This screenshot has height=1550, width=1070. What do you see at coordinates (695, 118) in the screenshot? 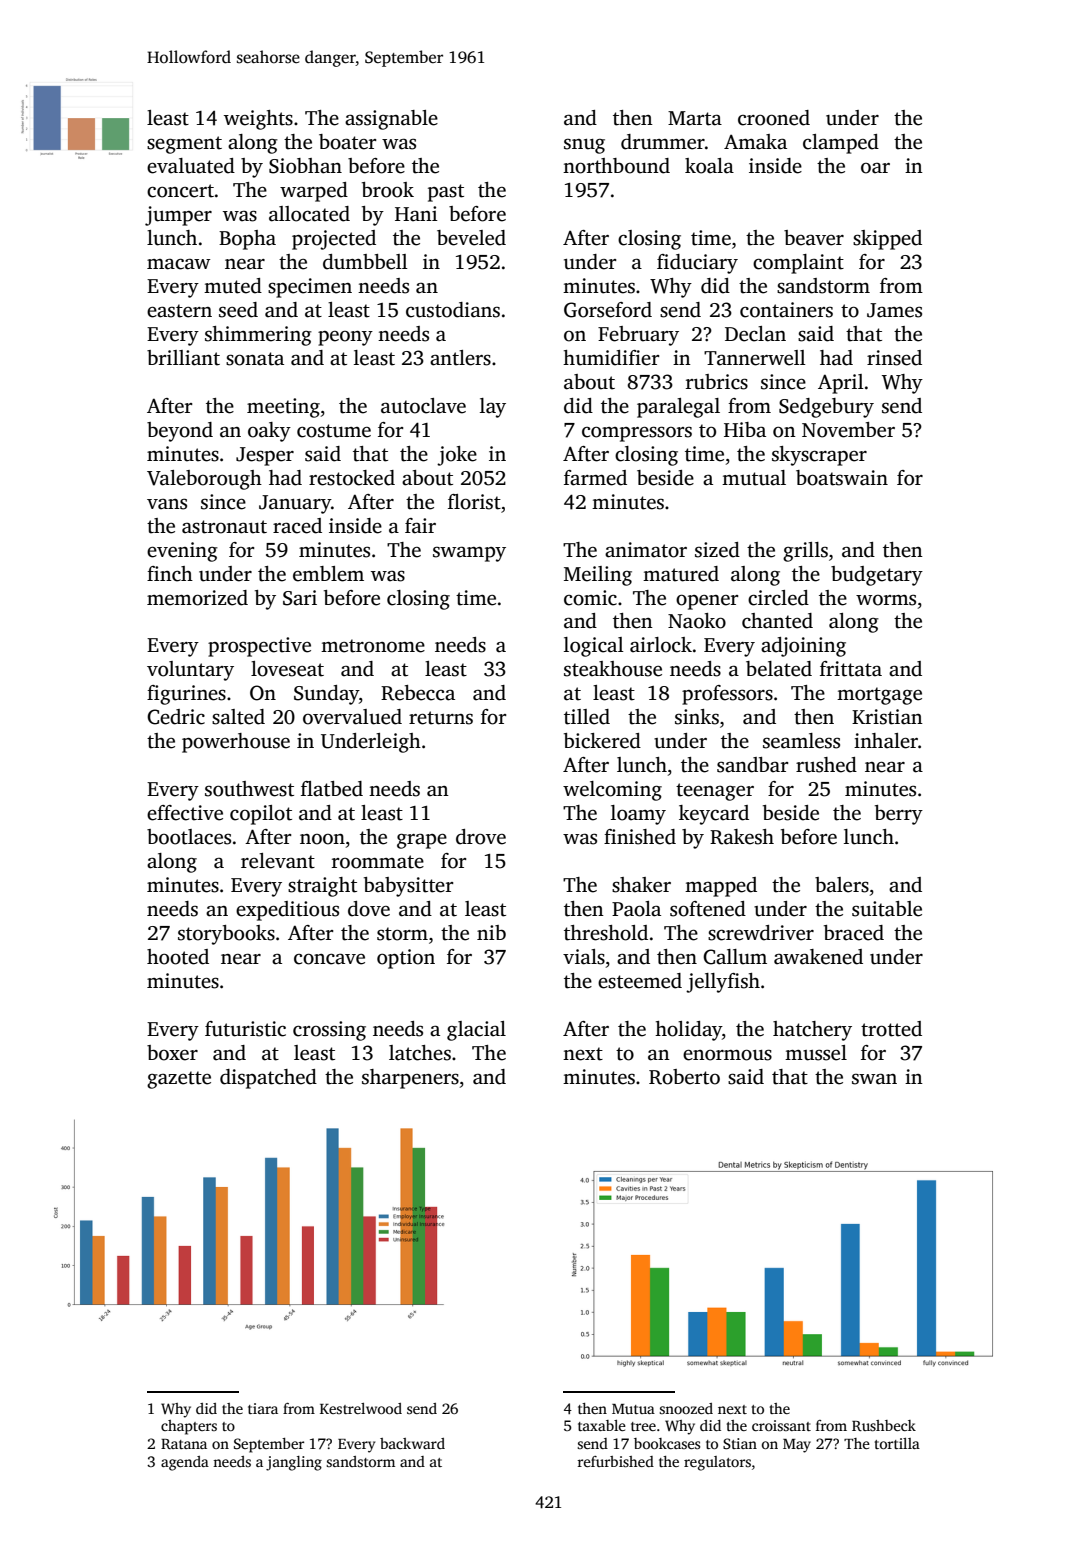
I see `Marta` at bounding box center [695, 118].
